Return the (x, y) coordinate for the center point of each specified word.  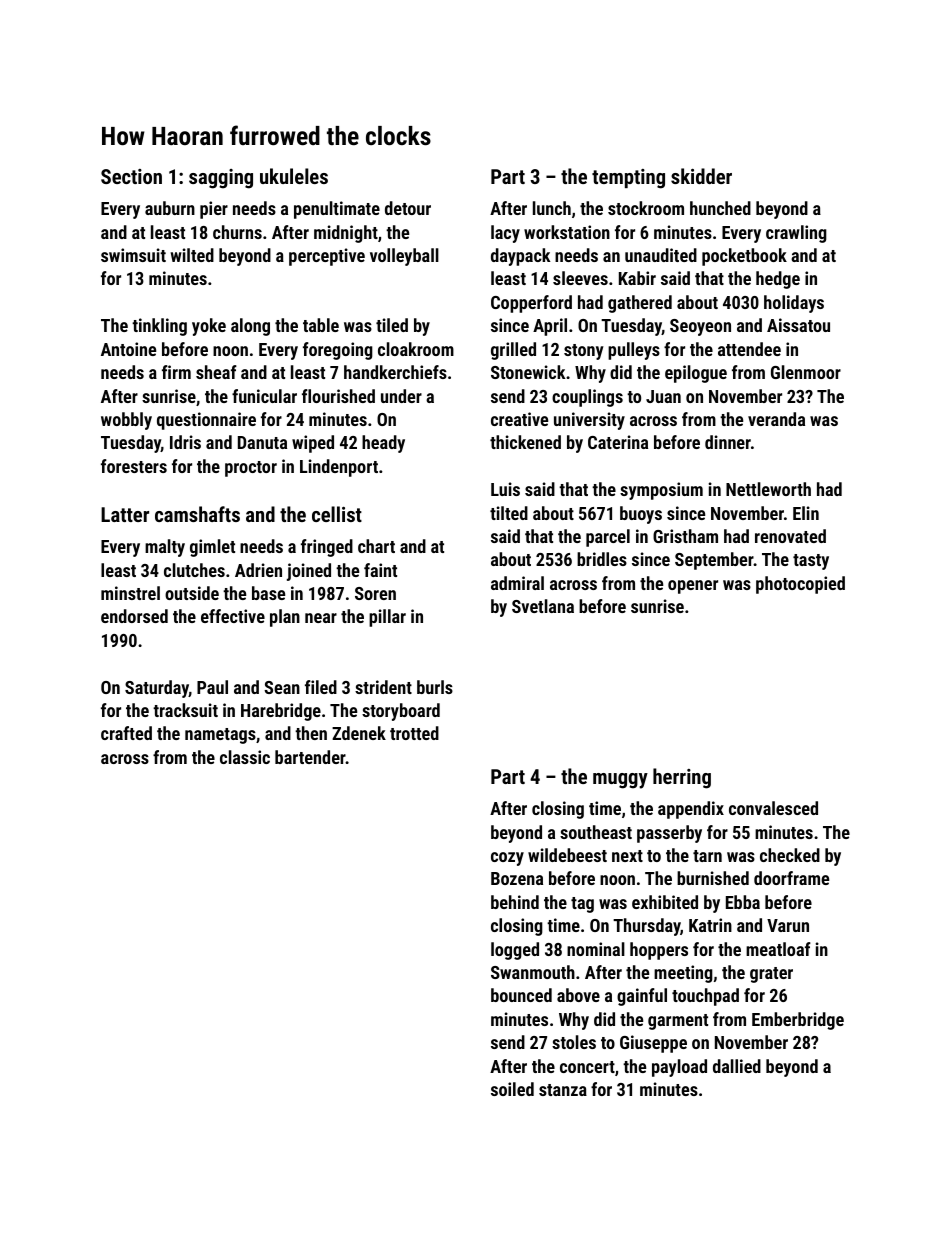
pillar (387, 618)
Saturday (157, 689)
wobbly (126, 421)
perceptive (327, 257)
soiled (512, 1089)
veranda (776, 419)
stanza (563, 1090)
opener (693, 587)
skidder (701, 176)
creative (519, 419)
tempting (628, 179)
